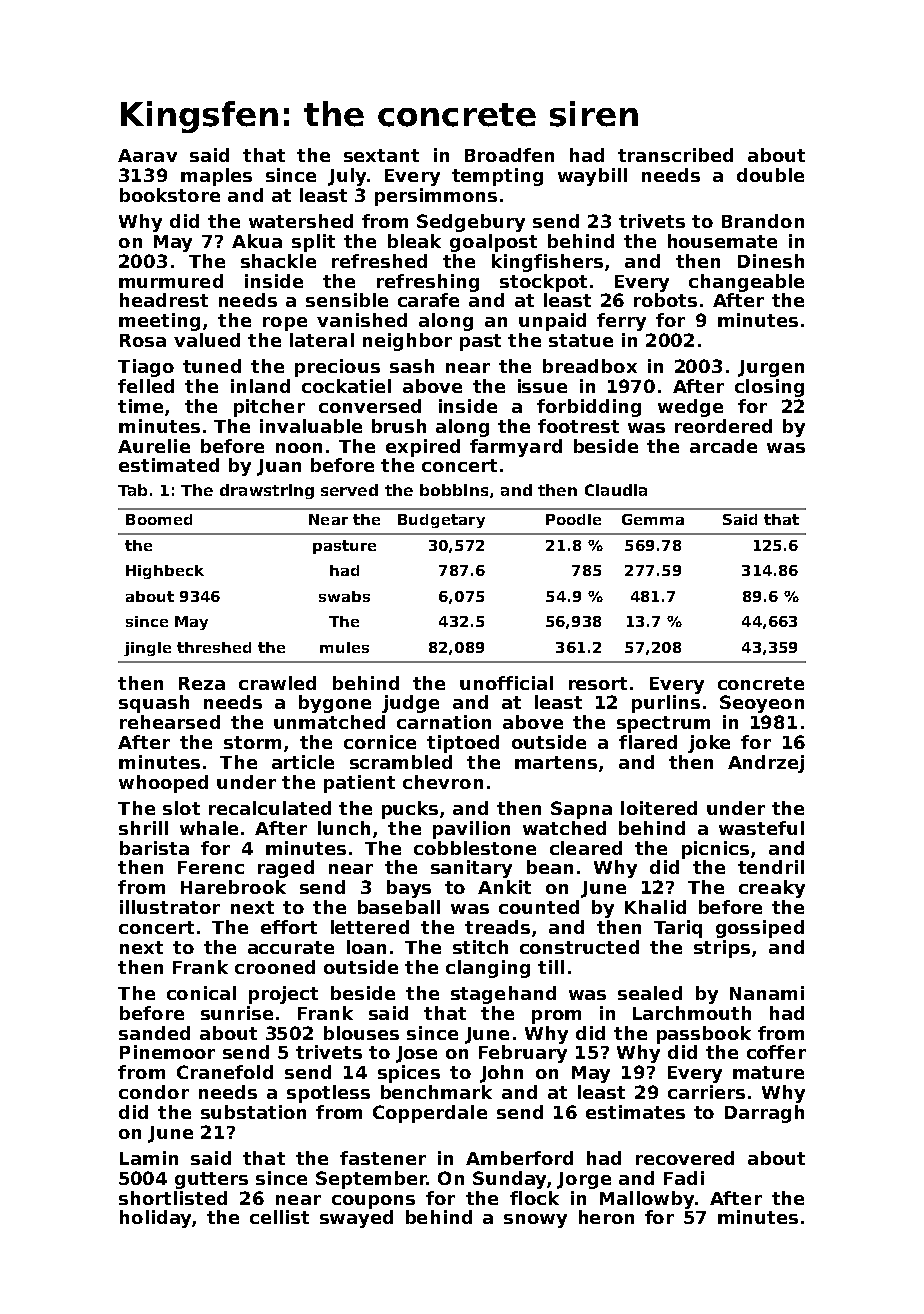  What do you see at coordinates (279, 1217) in the screenshot?
I see `cellist` at bounding box center [279, 1217].
